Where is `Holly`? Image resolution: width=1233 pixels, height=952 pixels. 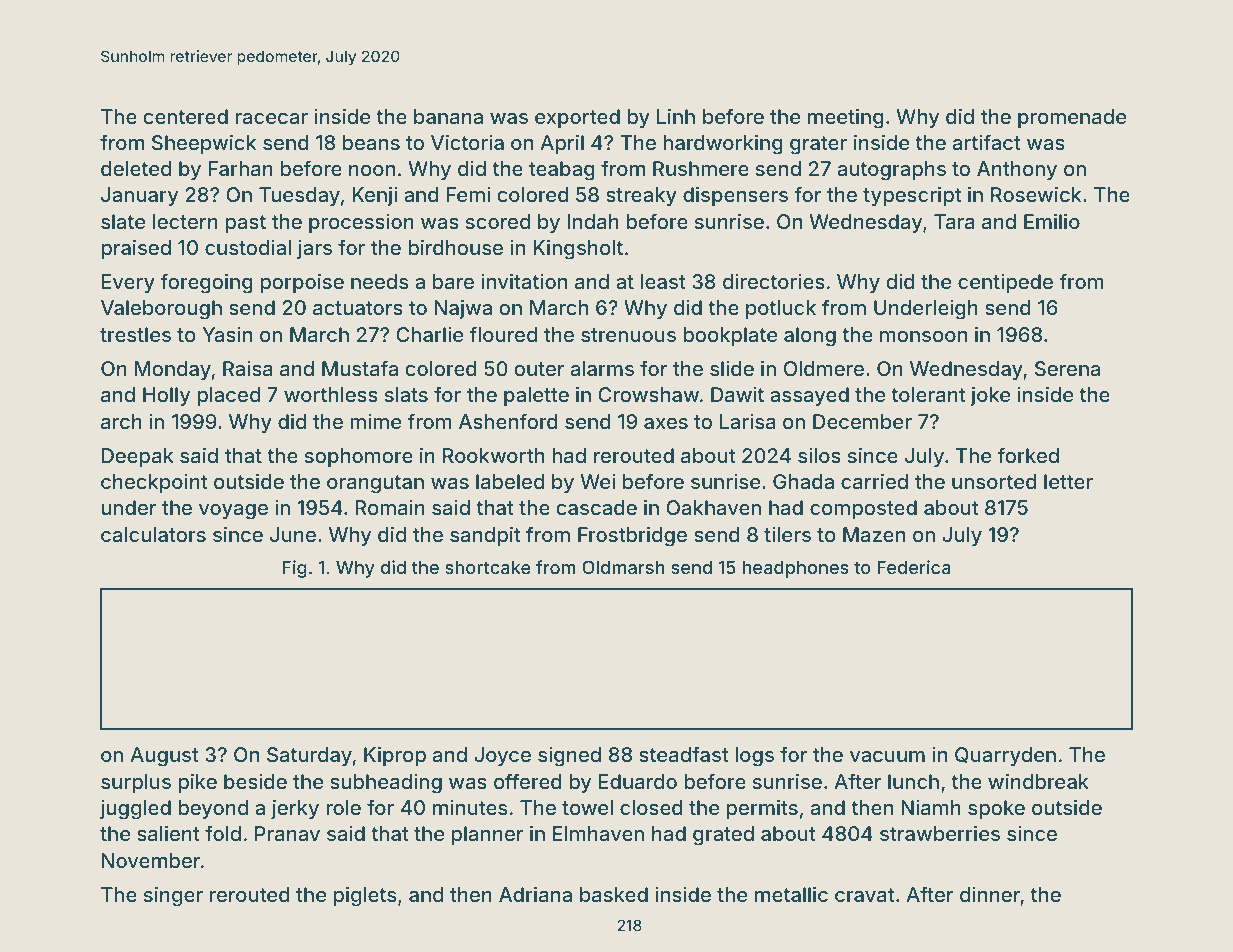 Holly is located at coordinates (166, 396).
